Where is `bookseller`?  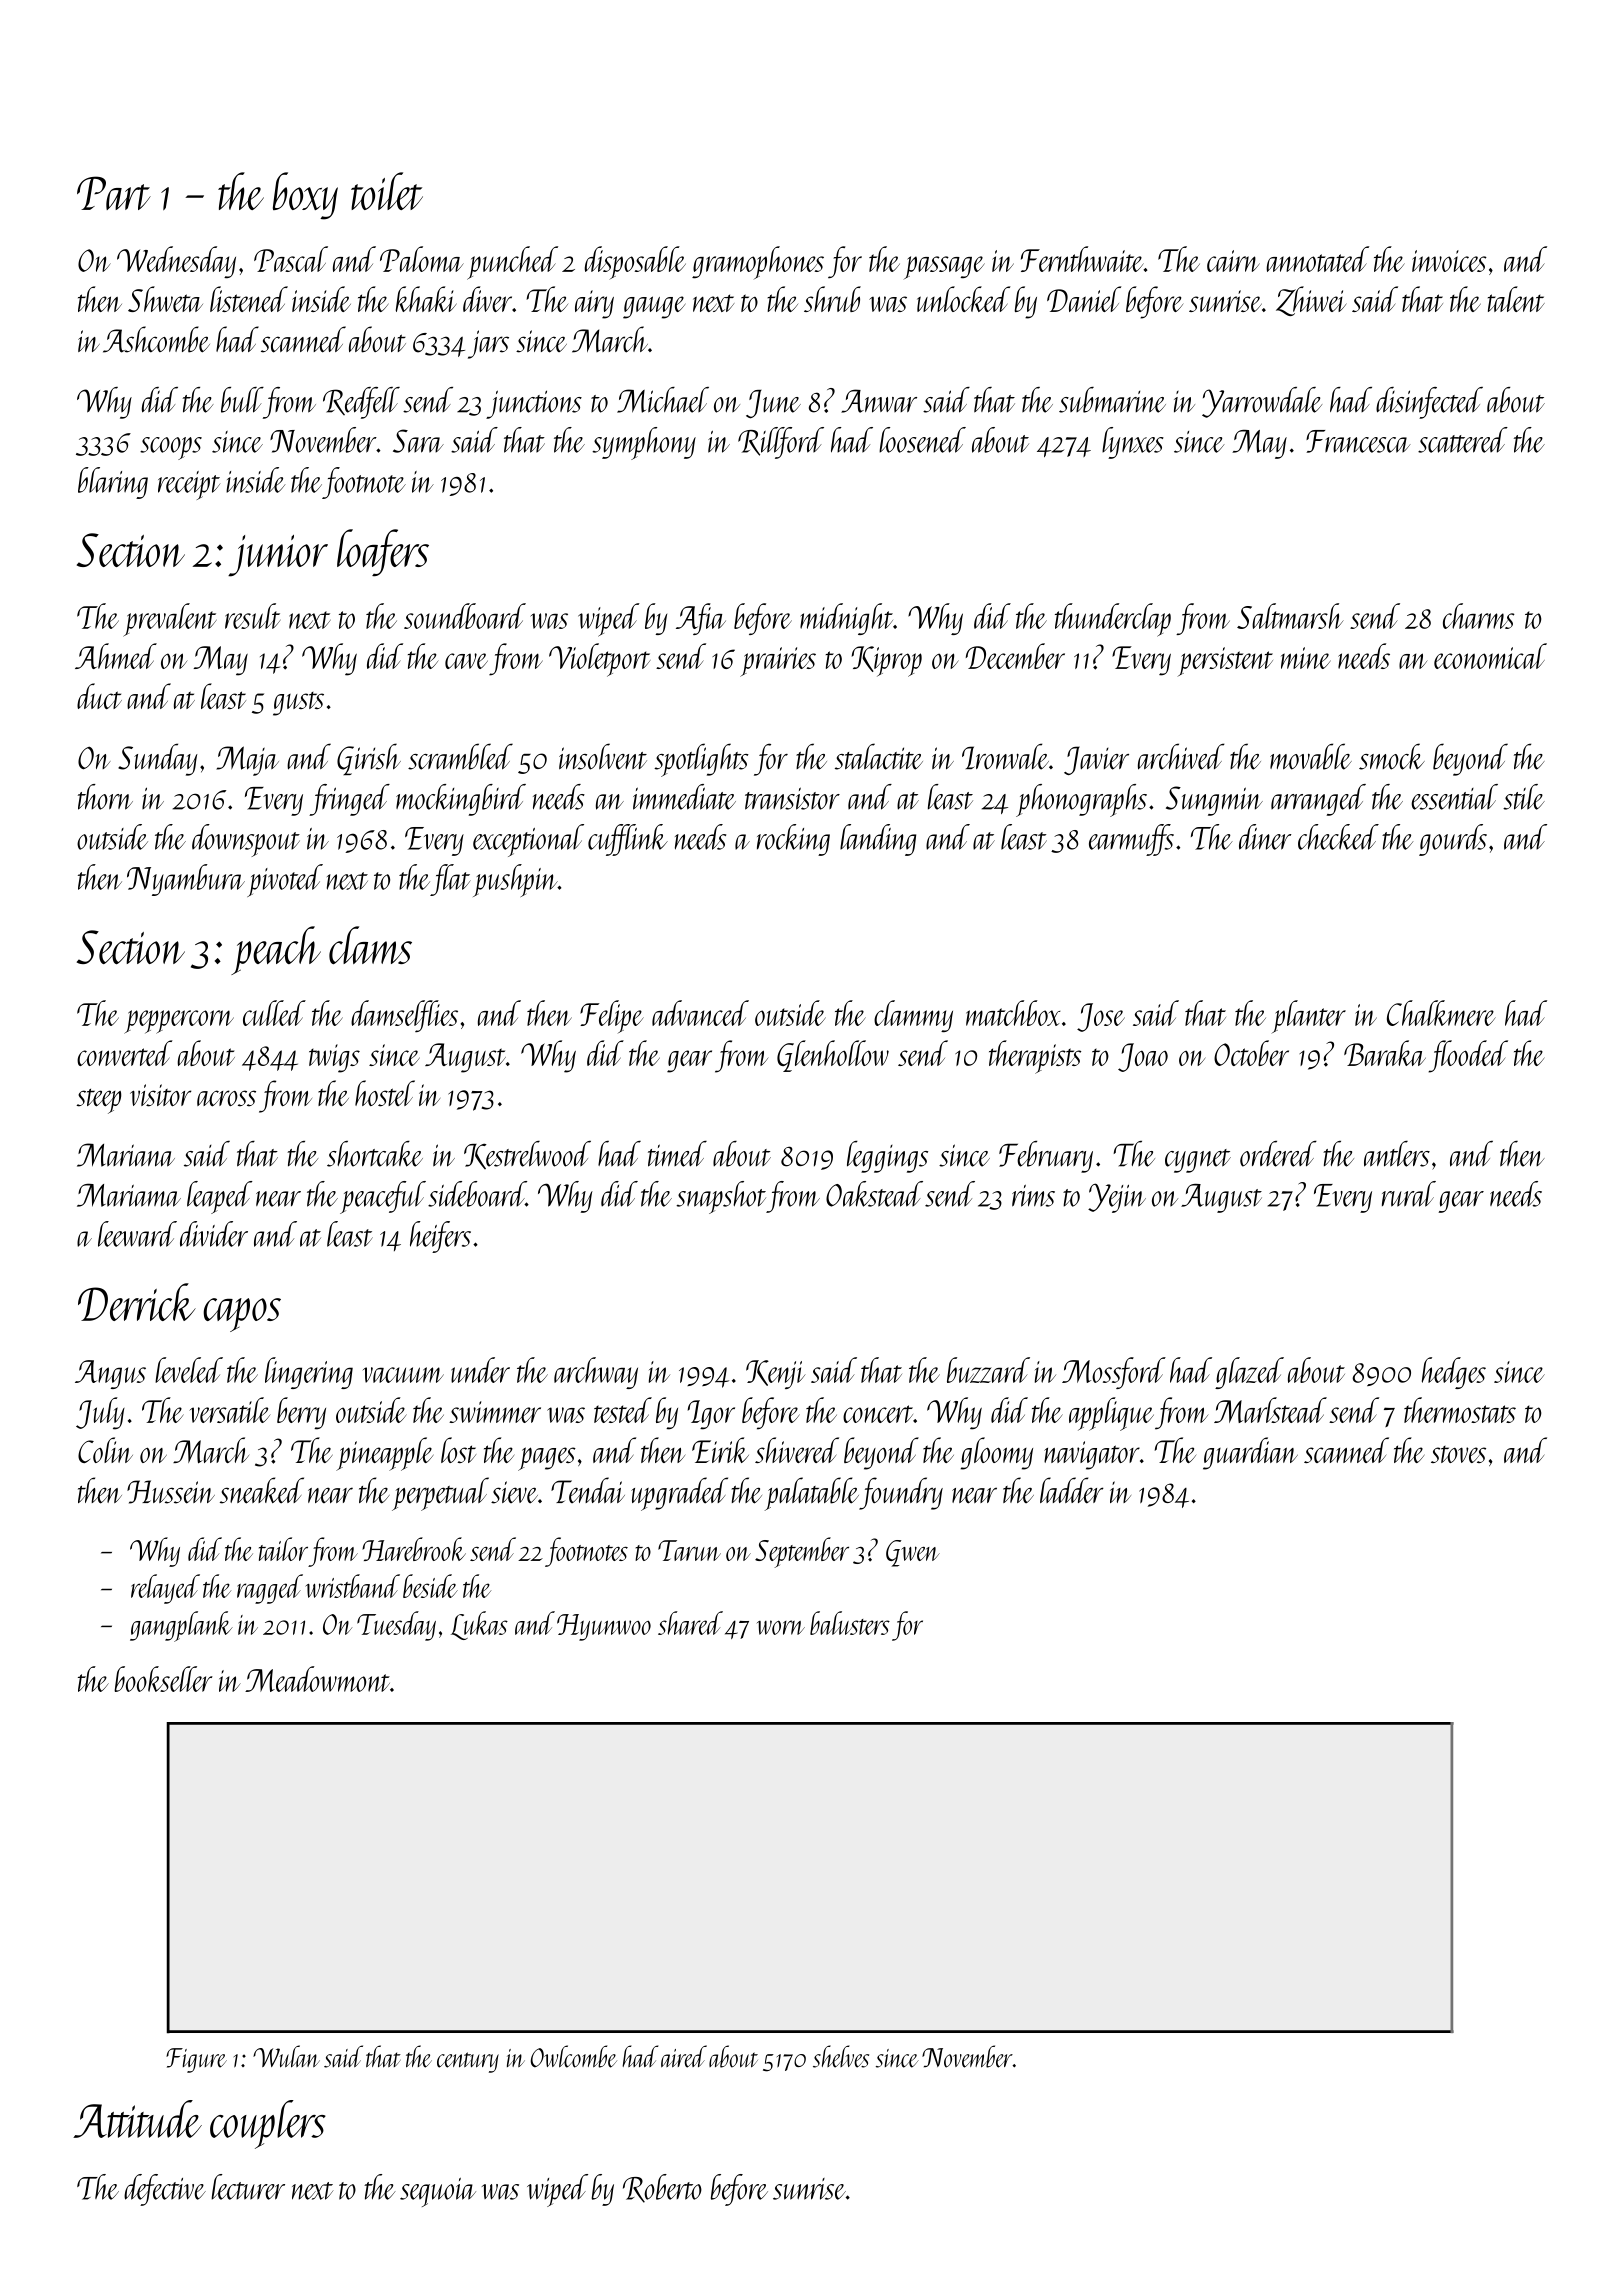
bookseller is located at coordinates (163, 1679).
